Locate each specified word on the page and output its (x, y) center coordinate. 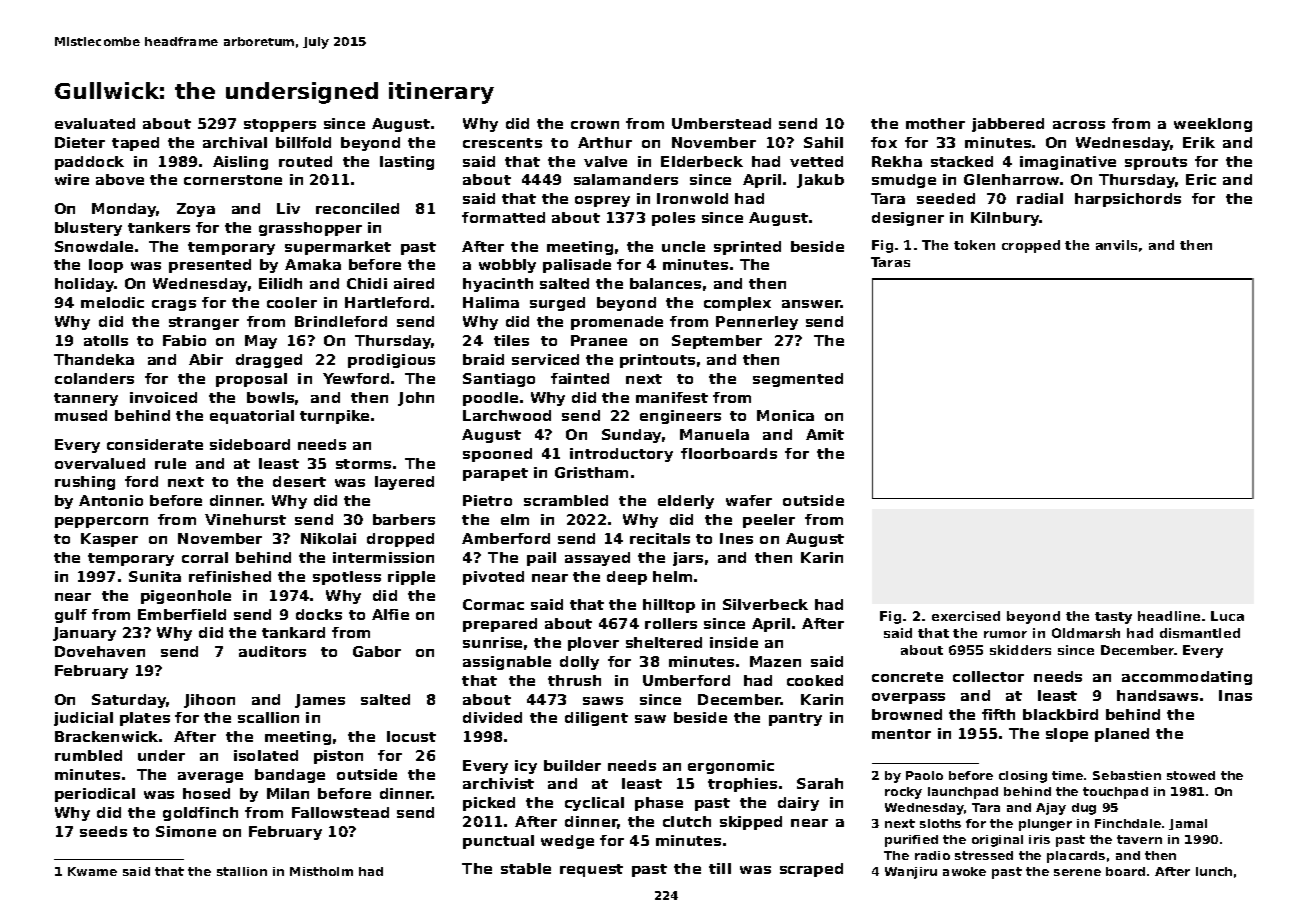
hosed (206, 793)
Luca (1227, 616)
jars (688, 559)
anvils (1116, 245)
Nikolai (328, 538)
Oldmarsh (1086, 633)
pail (541, 559)
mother (935, 123)
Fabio (184, 340)
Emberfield (182, 614)
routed (305, 161)
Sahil (823, 142)
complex (737, 304)
